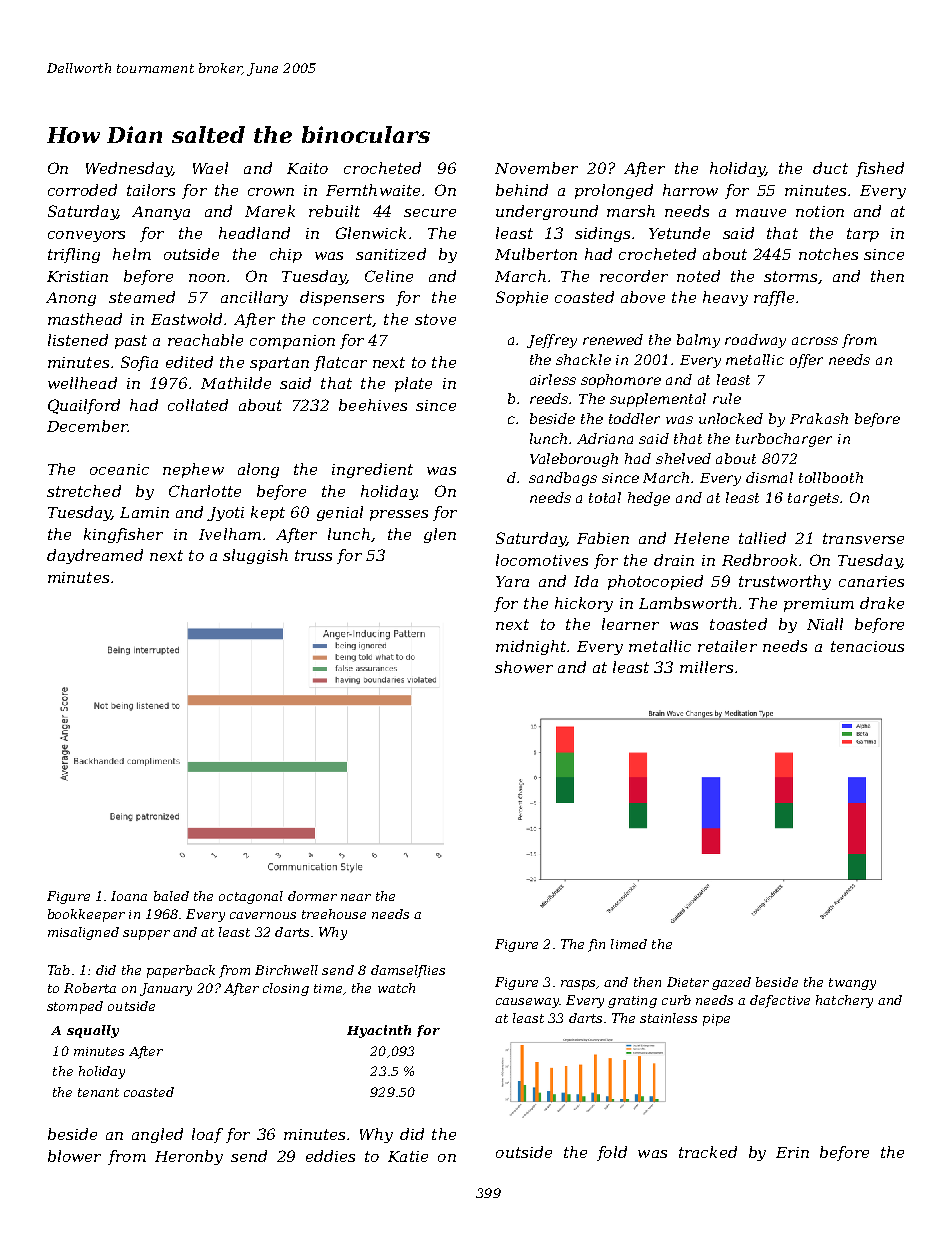  What do you see at coordinates (612, 1153) in the screenshot?
I see `fold` at bounding box center [612, 1153].
